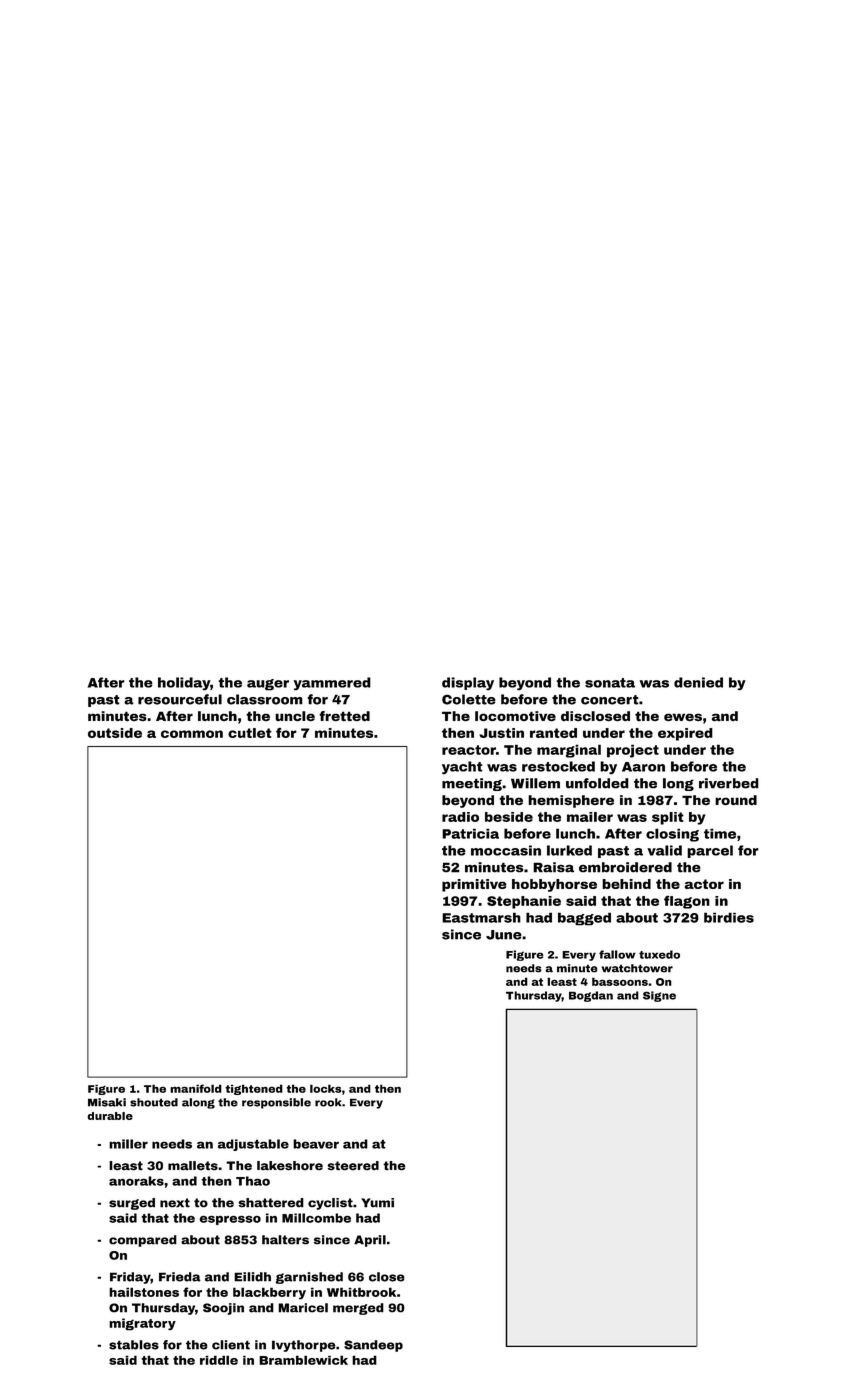 The height and width of the page is (1400, 849). What do you see at coordinates (687, 902) in the page?
I see `flagon` at bounding box center [687, 902].
